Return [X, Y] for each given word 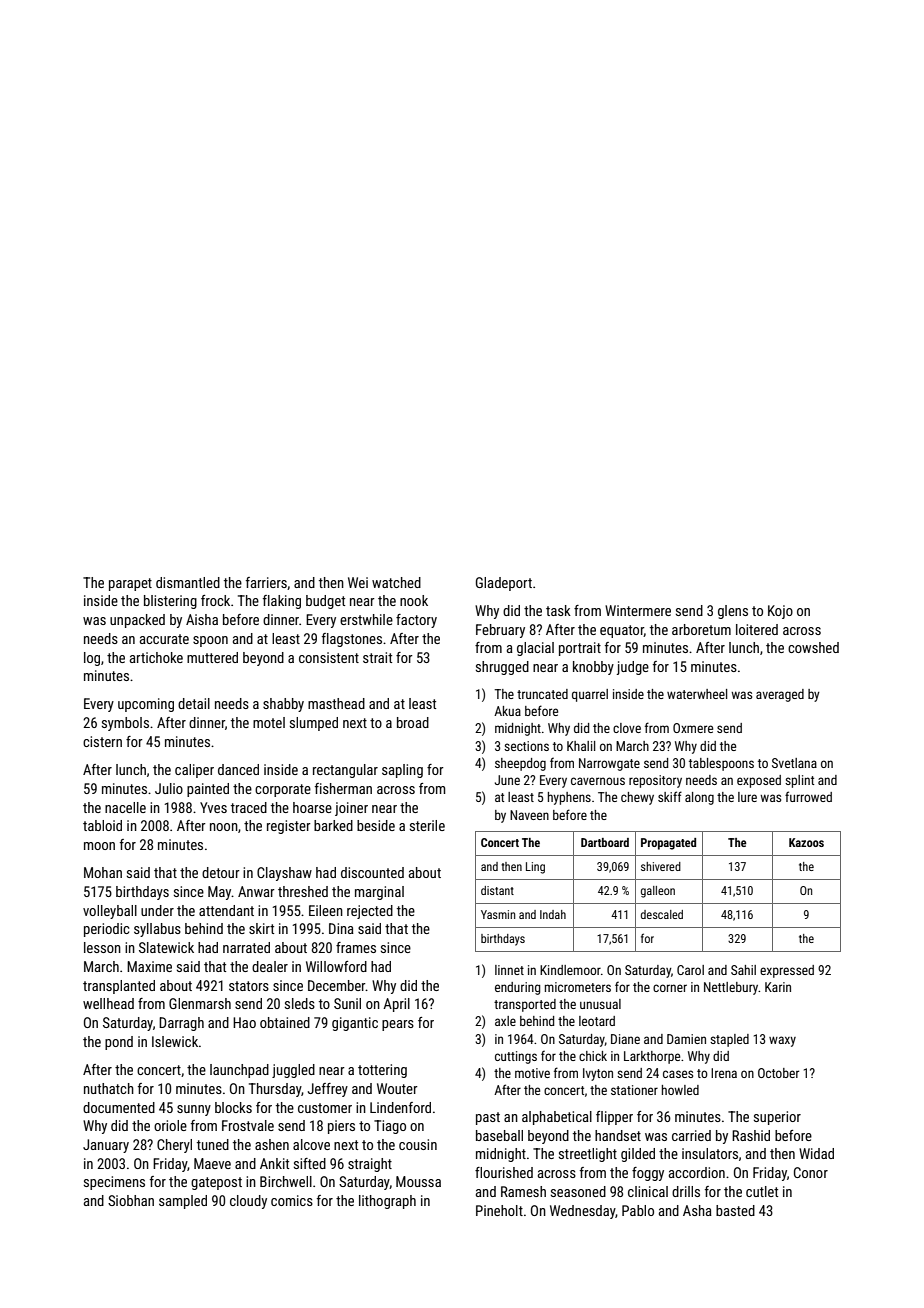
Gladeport [504, 584]
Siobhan [131, 1200]
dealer [270, 966]
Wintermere [638, 610]
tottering [382, 1071]
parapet [130, 584]
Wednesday [583, 1212]
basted [735, 1210]
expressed [787, 971]
